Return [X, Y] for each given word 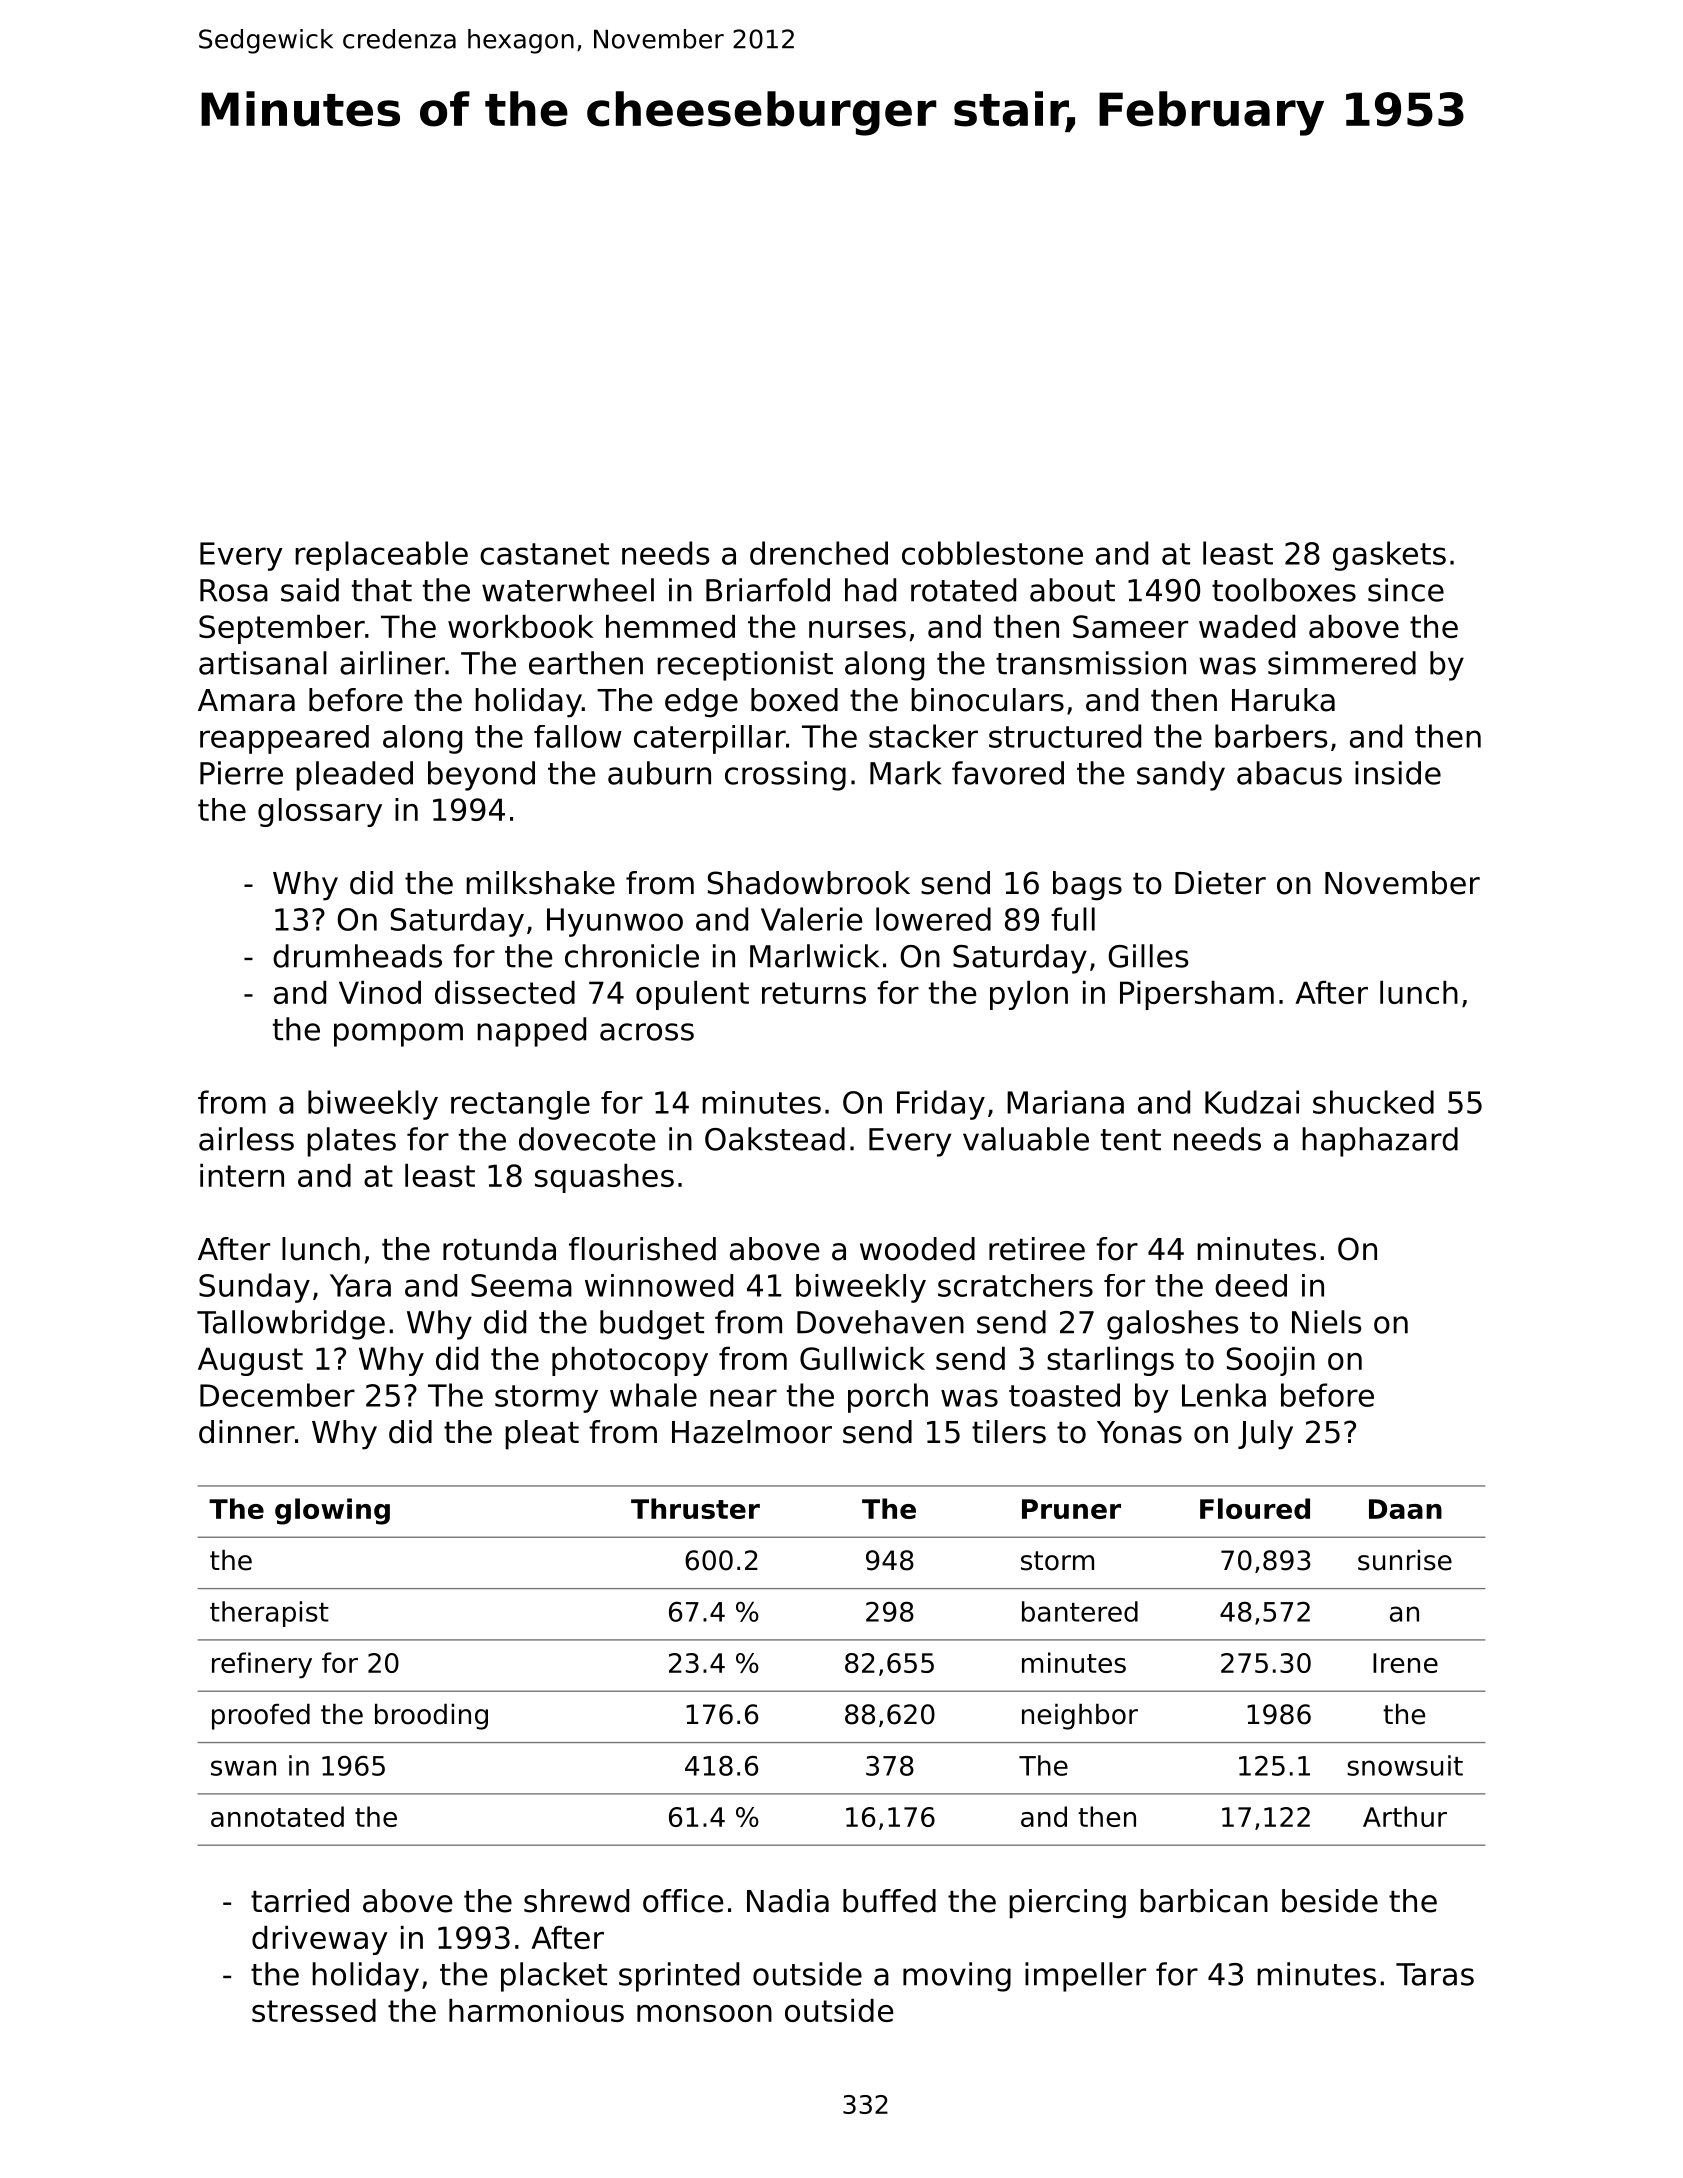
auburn [659, 773]
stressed [314, 2010]
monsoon [704, 2013]
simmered [1342, 663]
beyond [481, 776]
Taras [1435, 1974]
